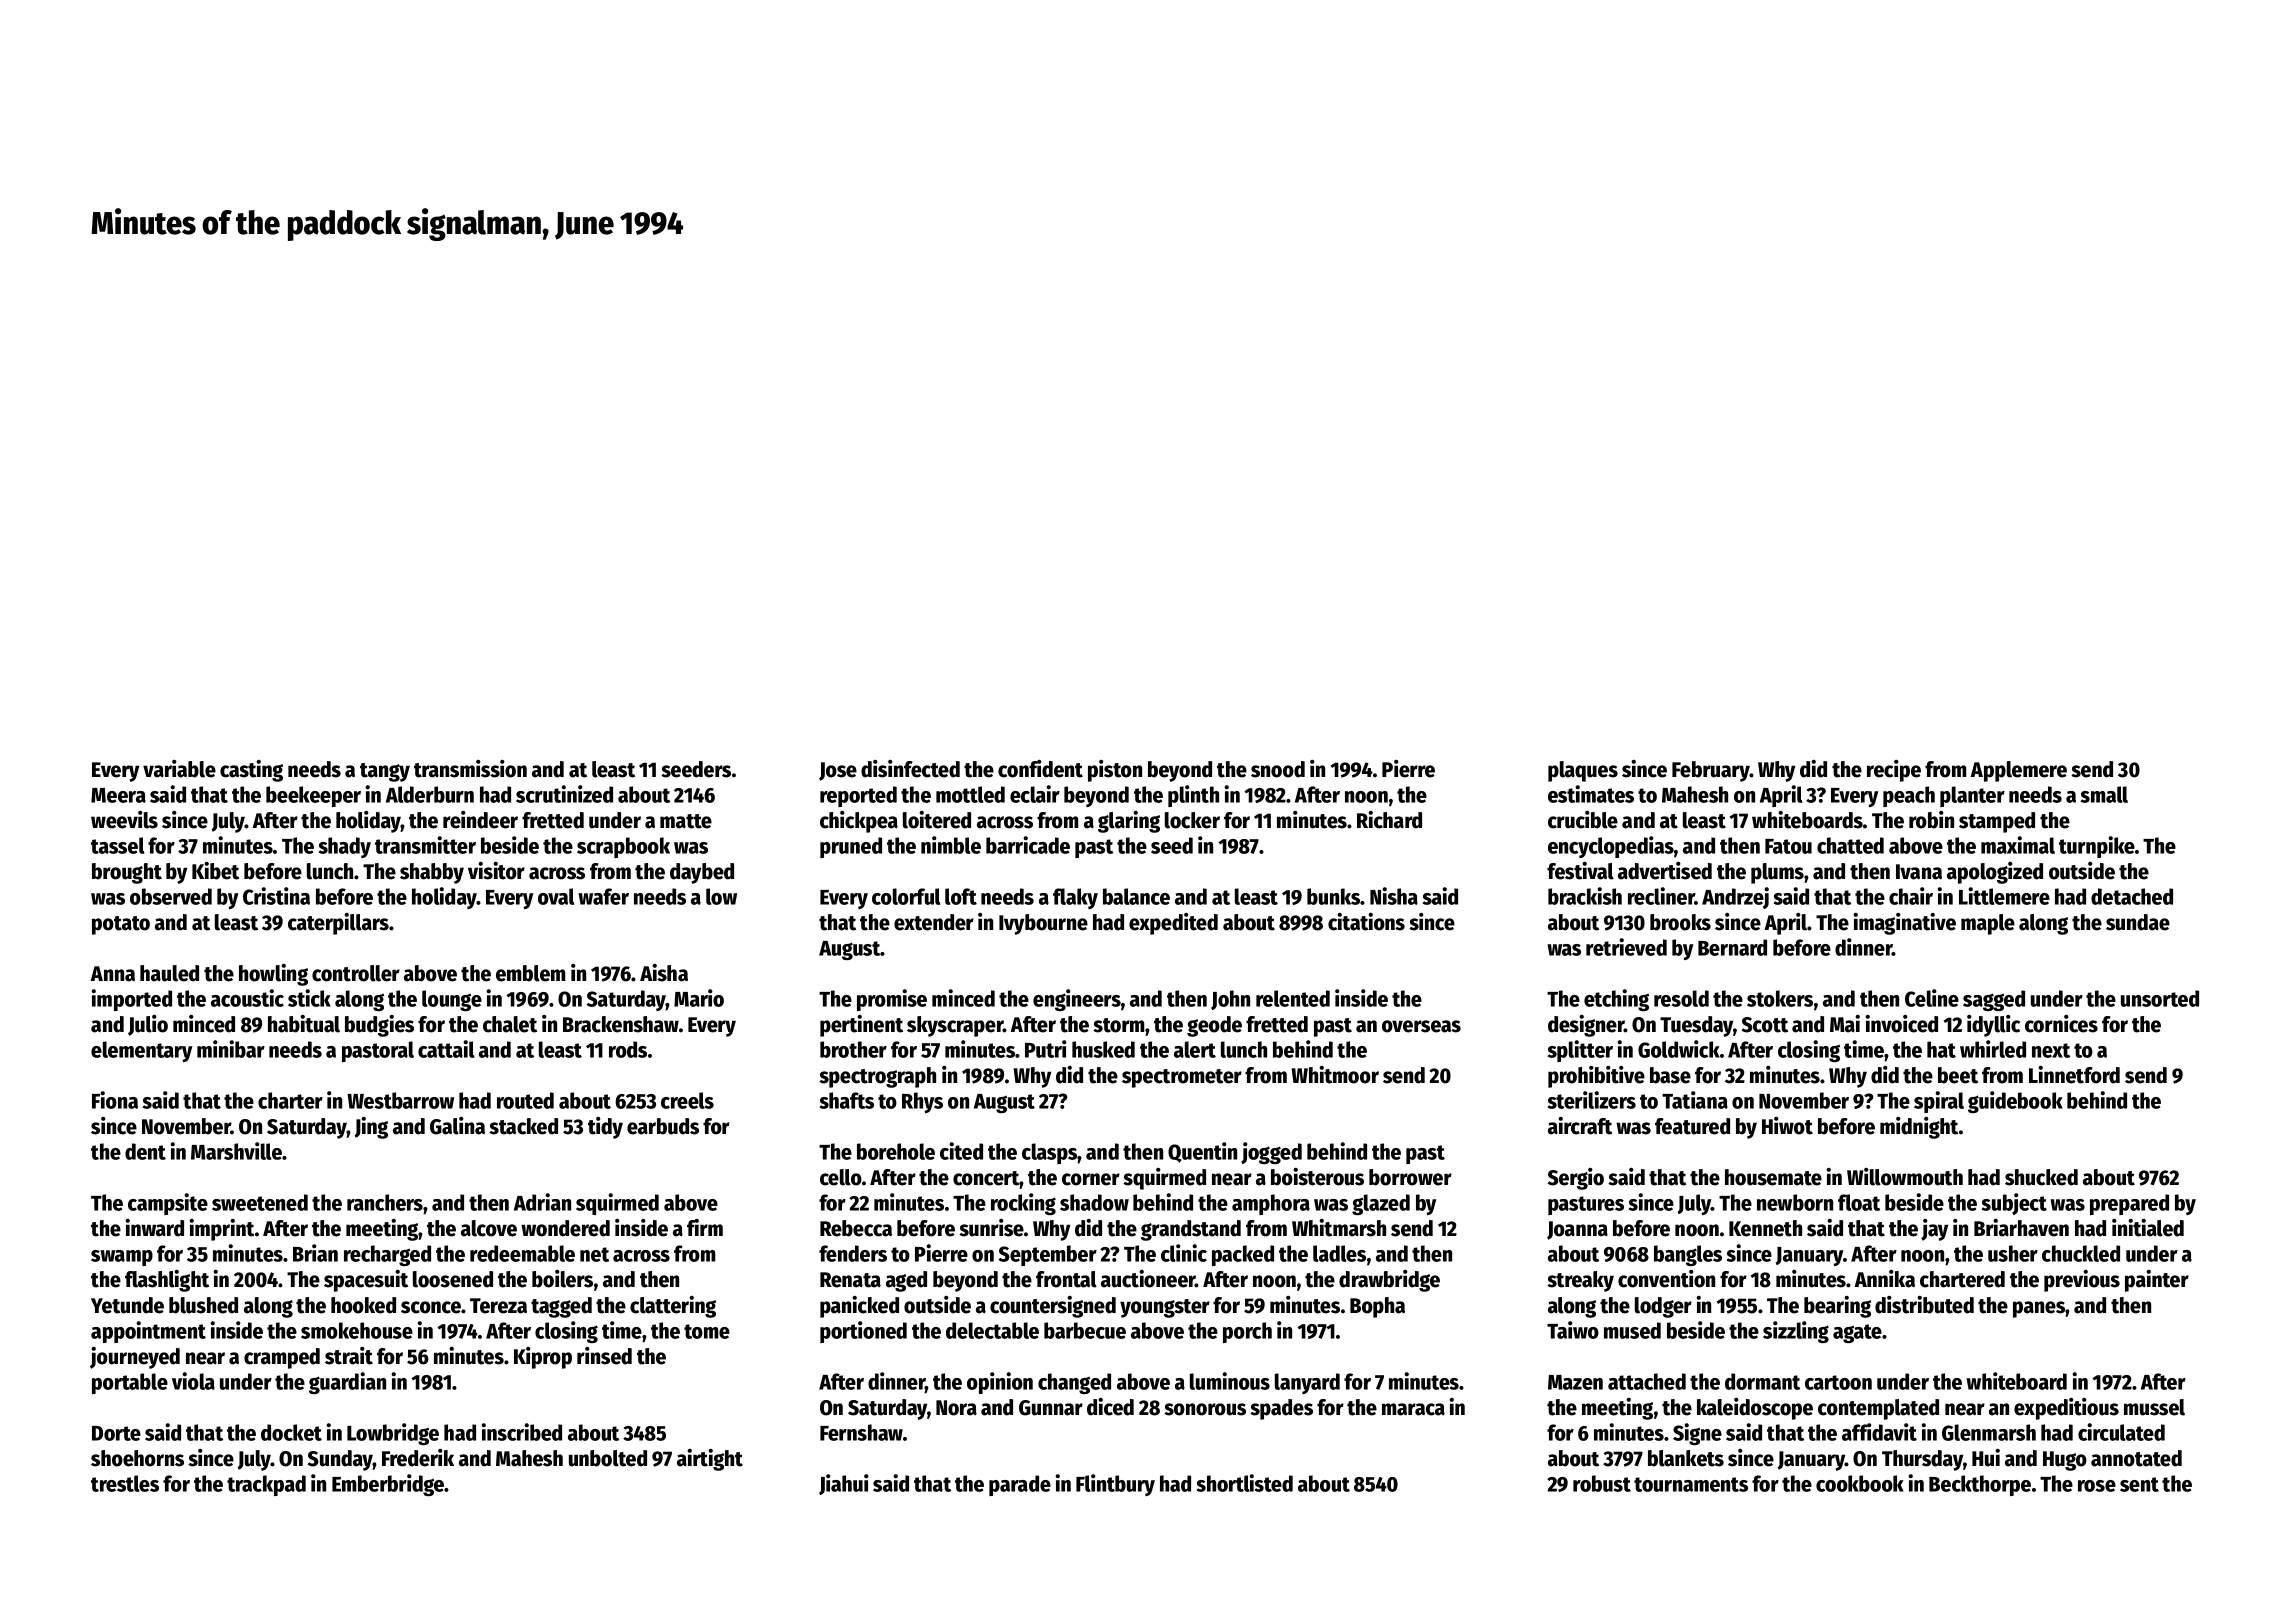  What do you see at coordinates (2097, 847) in the page?
I see `turnpike` at bounding box center [2097, 847].
